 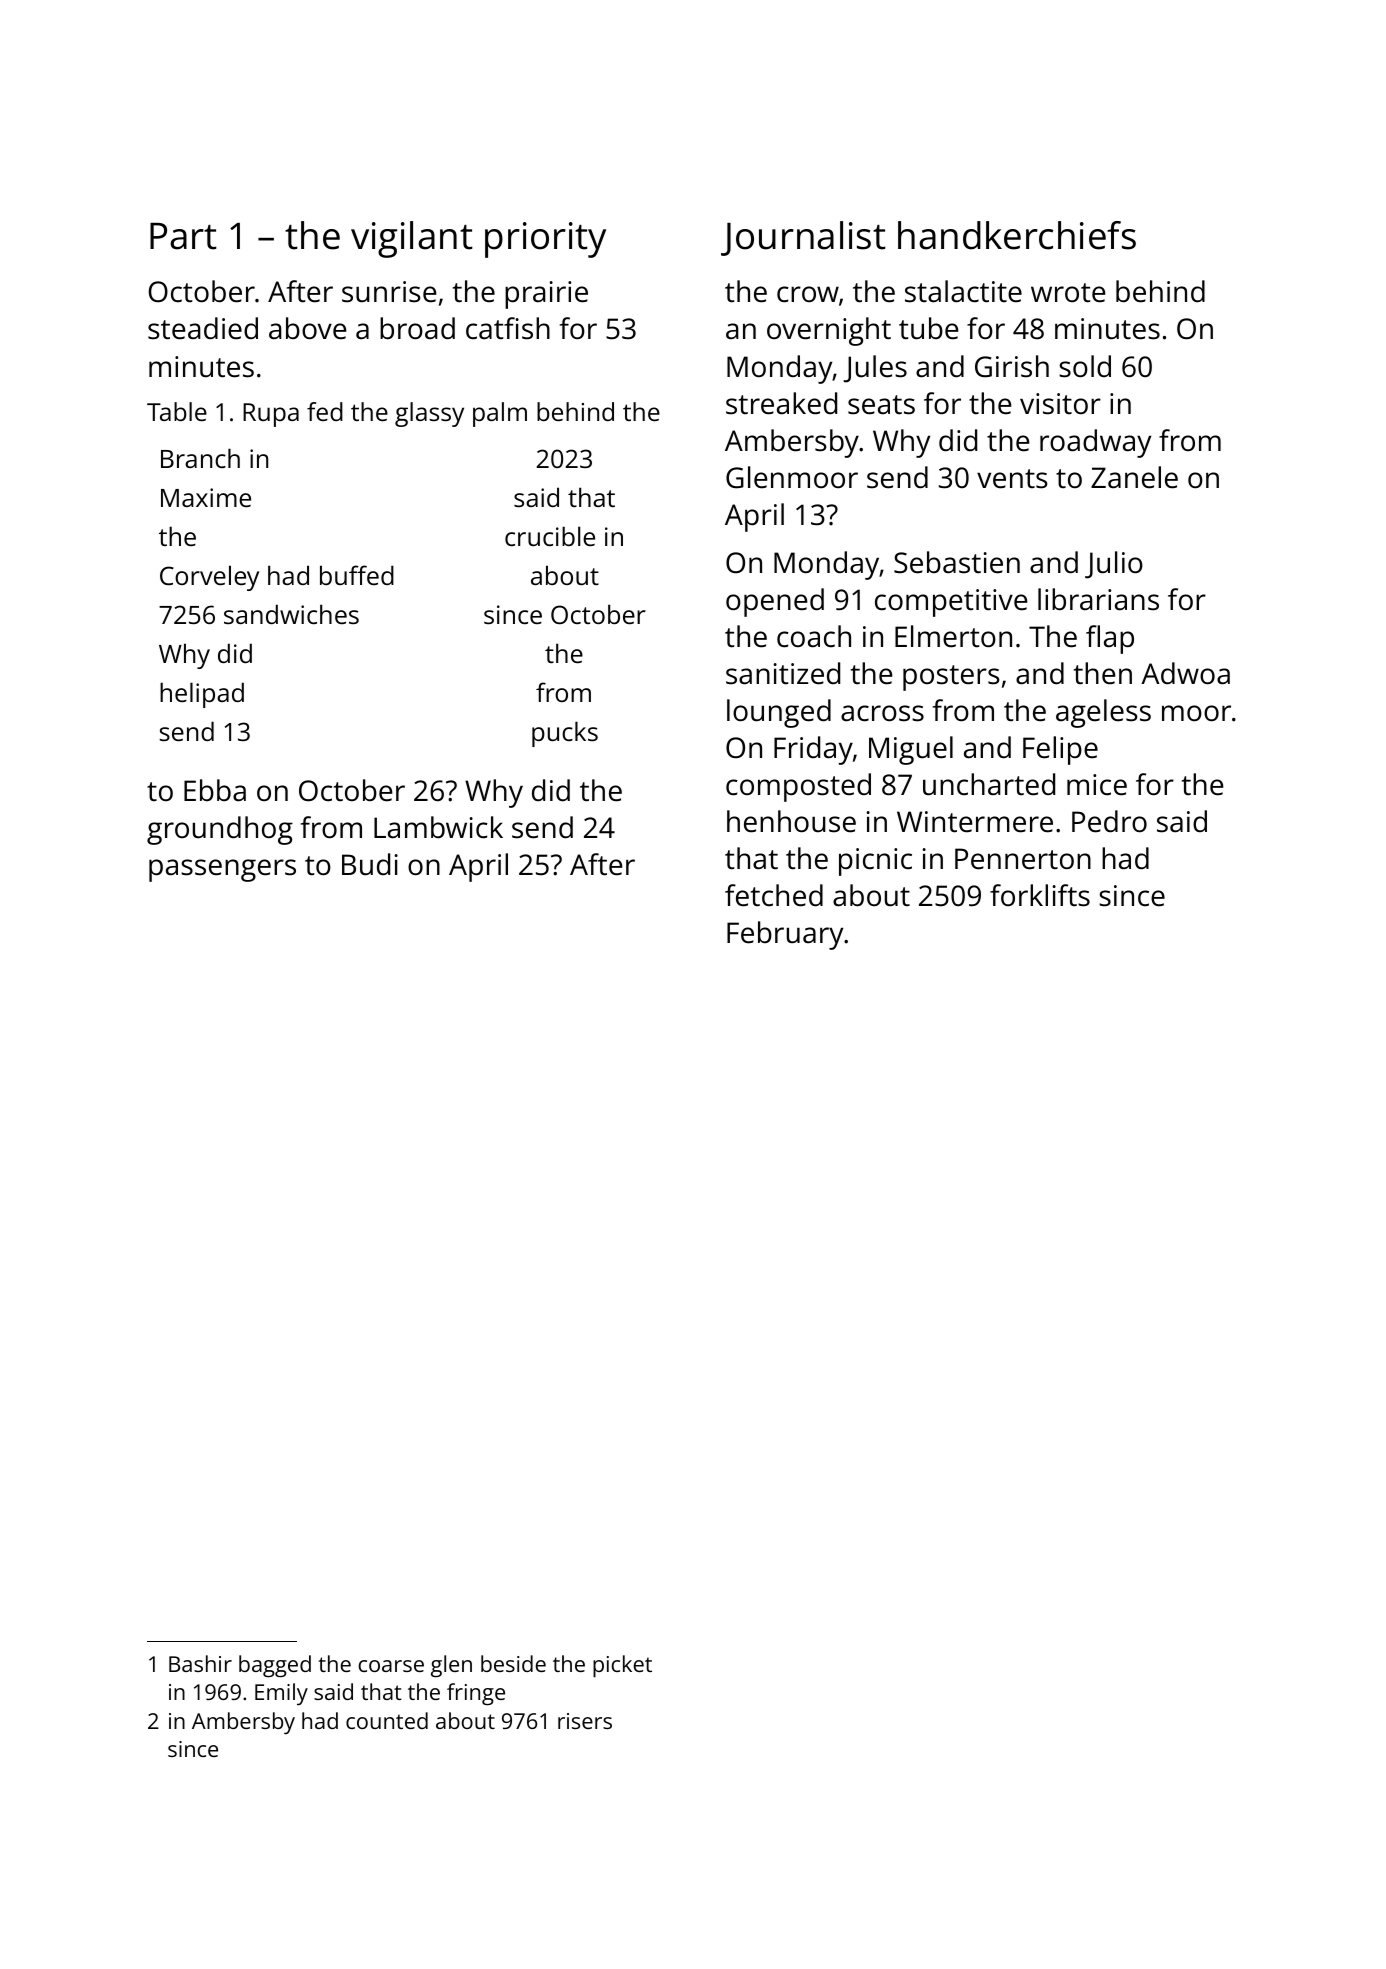 What do you see at coordinates (391, 1666) in the image?
I see `coarse` at bounding box center [391, 1666].
